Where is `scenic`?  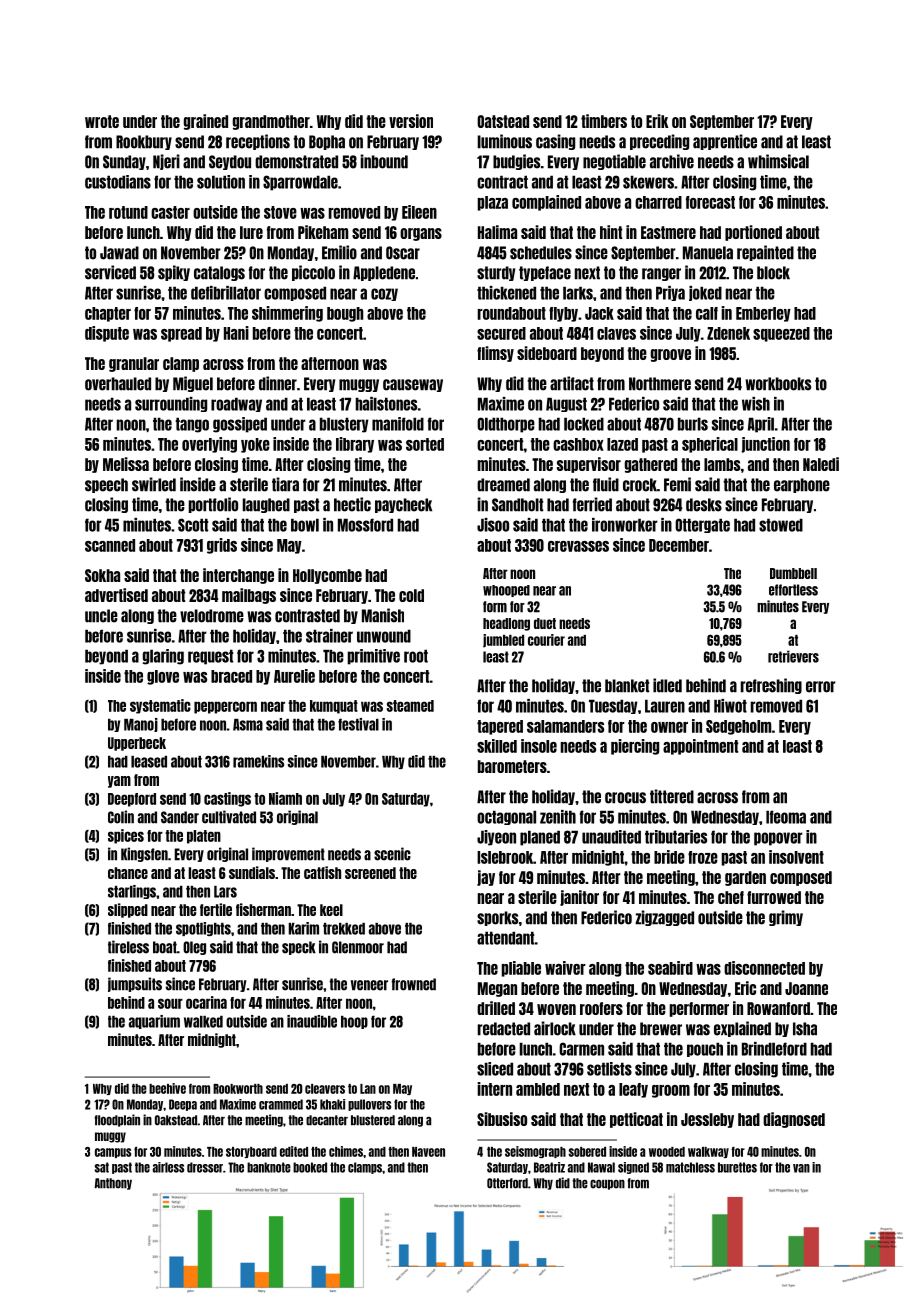
scenic is located at coordinates (392, 854).
